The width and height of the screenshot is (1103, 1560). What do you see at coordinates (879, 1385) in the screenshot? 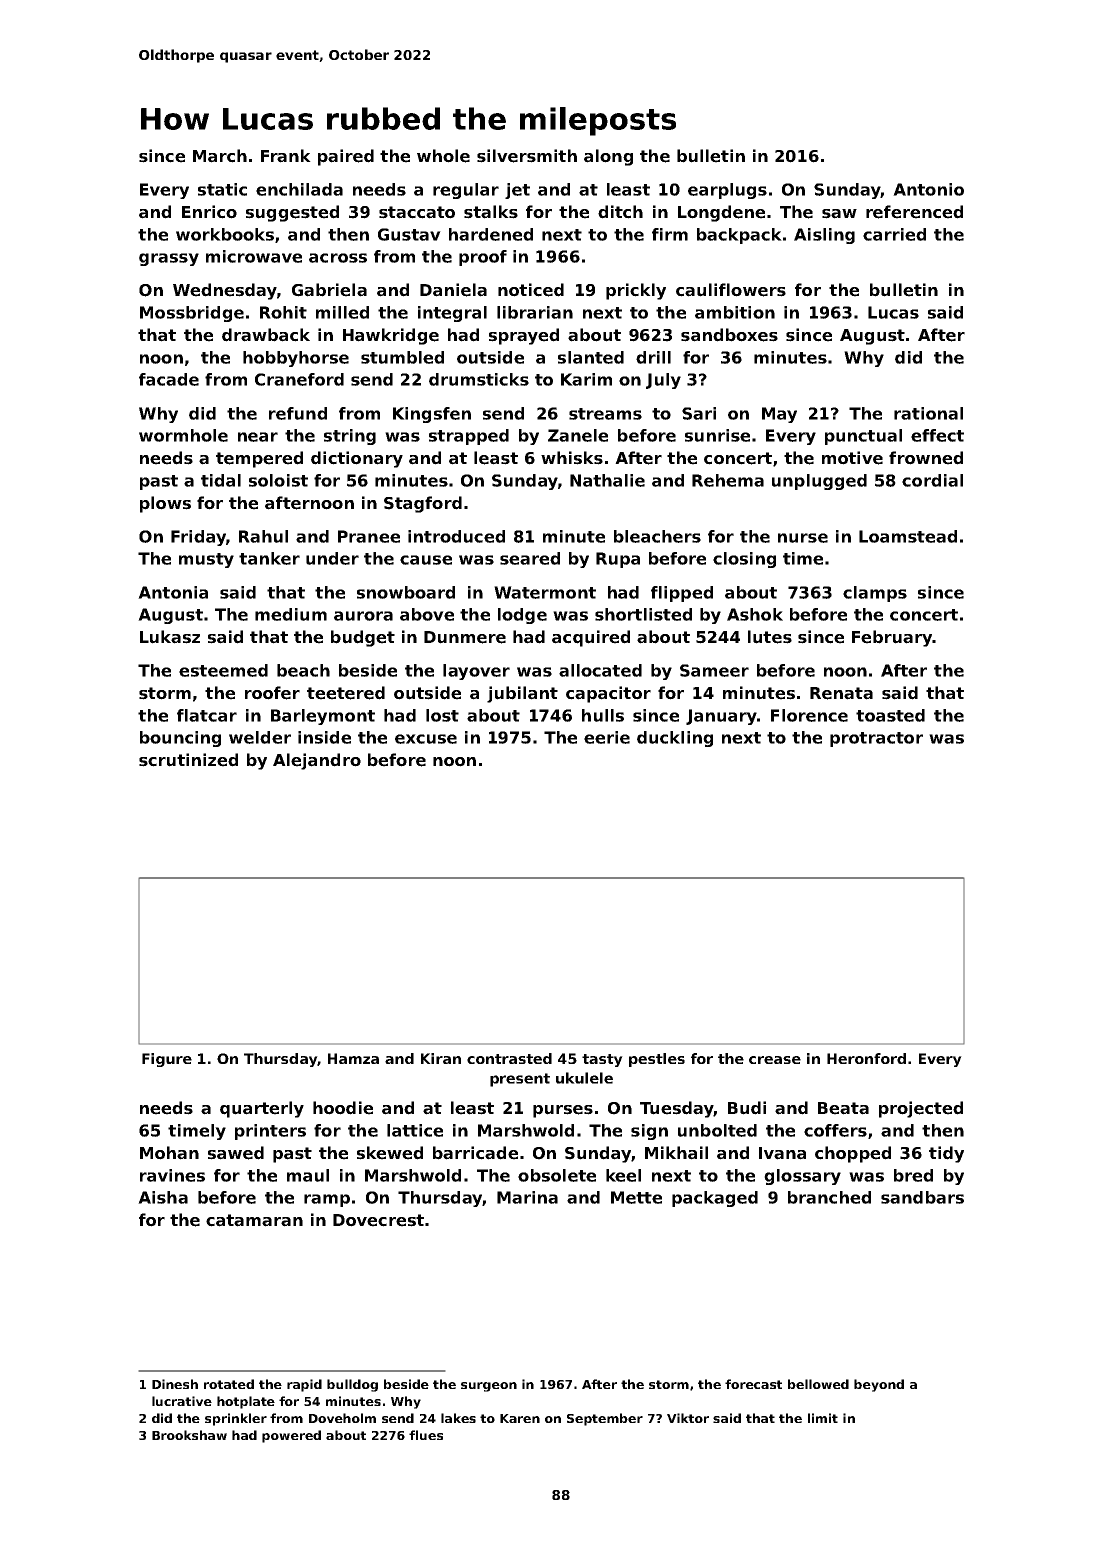
I see `beyond` at bounding box center [879, 1385].
